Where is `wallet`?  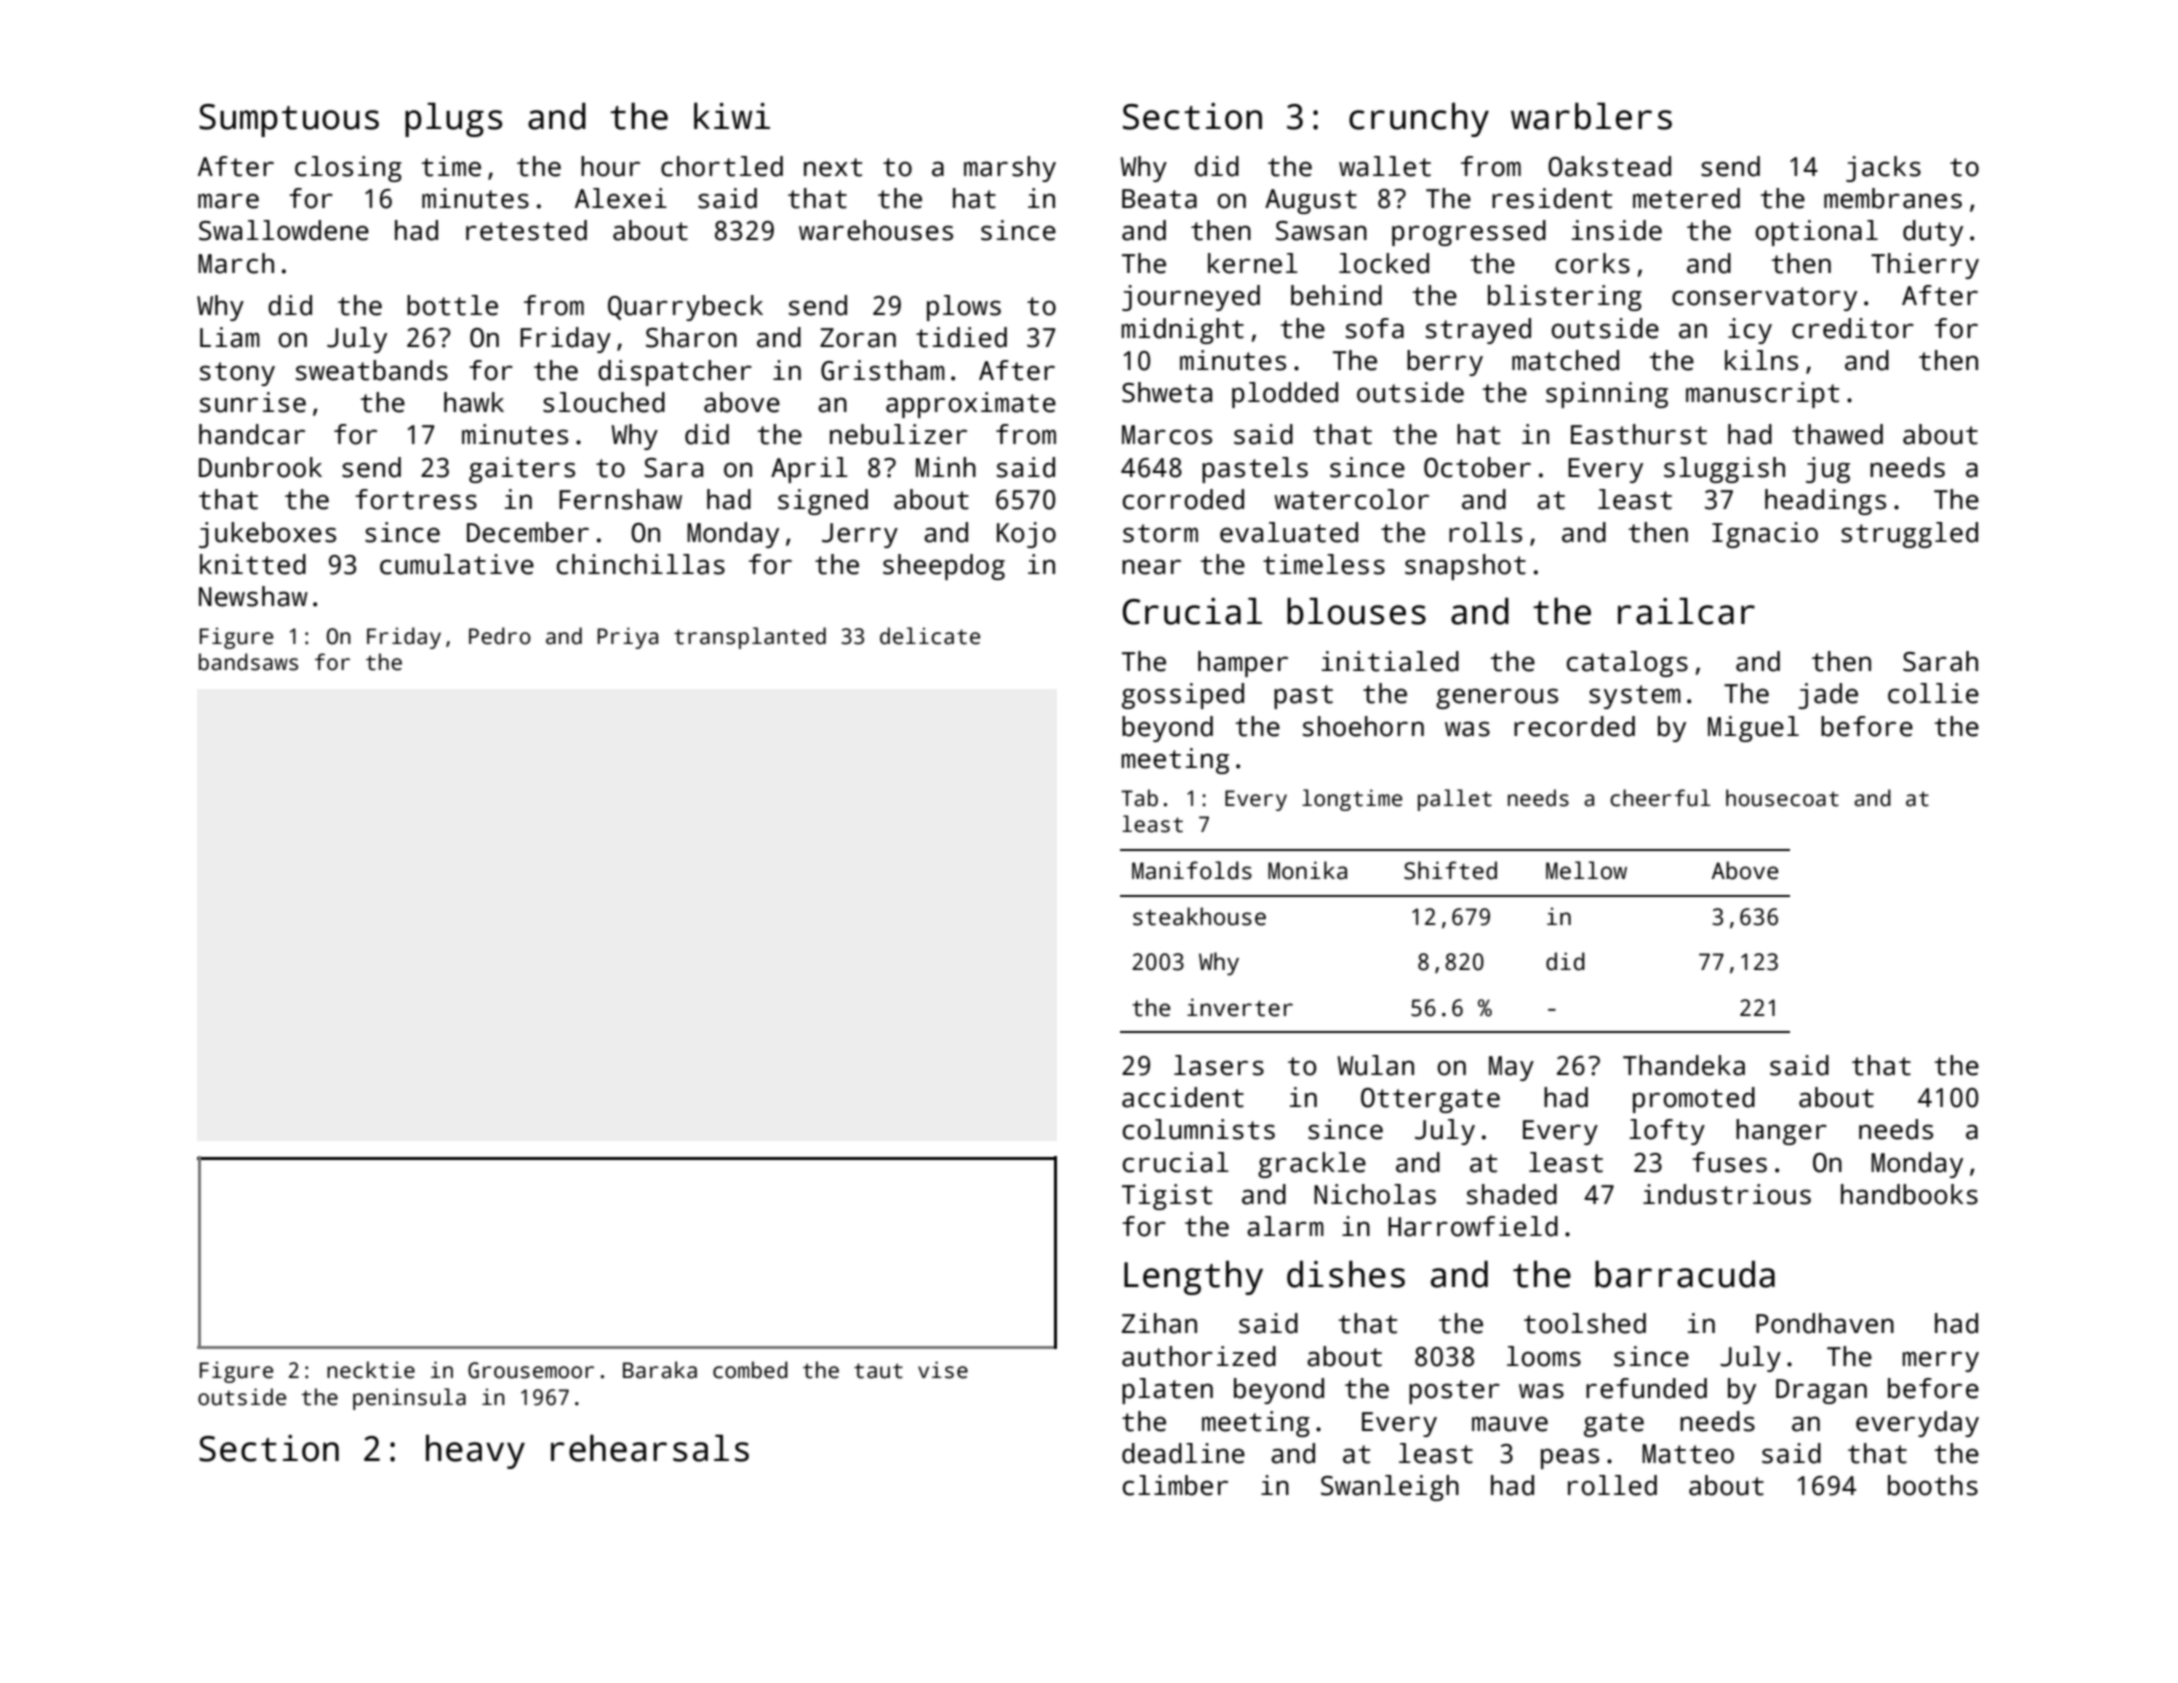
wallet is located at coordinates (1385, 166).
